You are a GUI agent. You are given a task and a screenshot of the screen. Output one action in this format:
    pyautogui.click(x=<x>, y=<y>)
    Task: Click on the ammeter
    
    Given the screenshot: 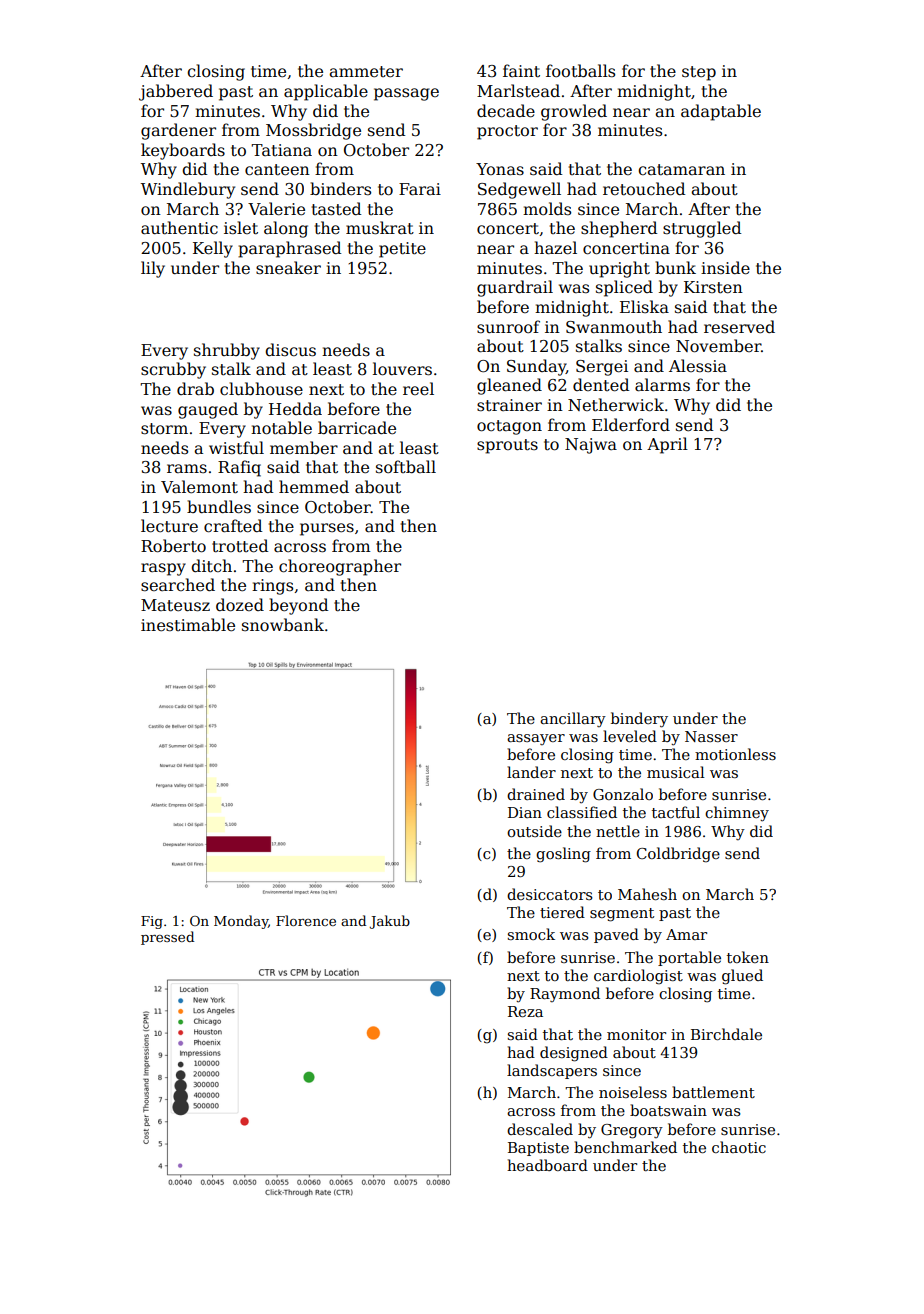 What is the action you would take?
    pyautogui.click(x=366, y=72)
